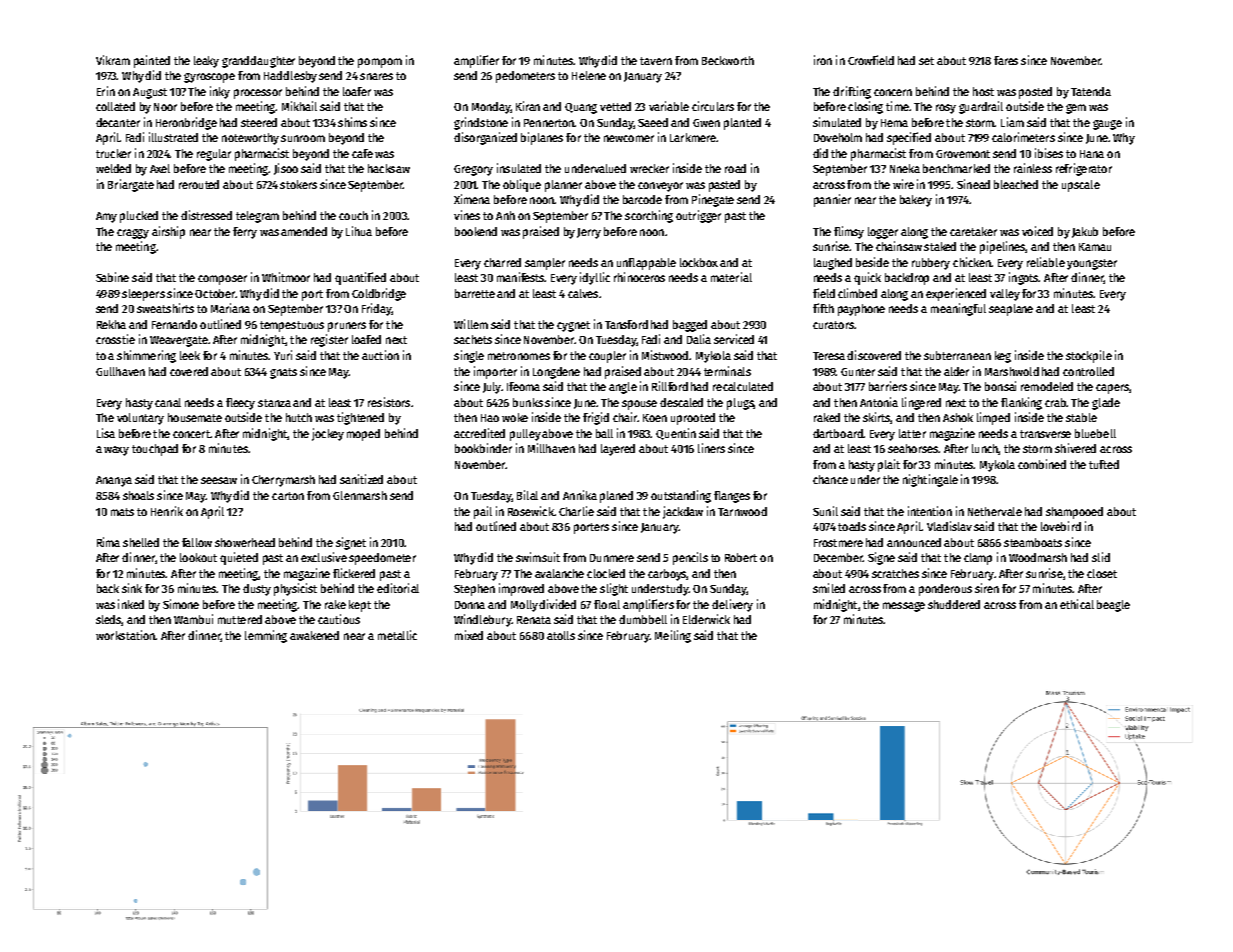 This screenshot has width=1233, height=952. Describe the element at coordinates (168, 402) in the screenshot. I see `canal` at that location.
